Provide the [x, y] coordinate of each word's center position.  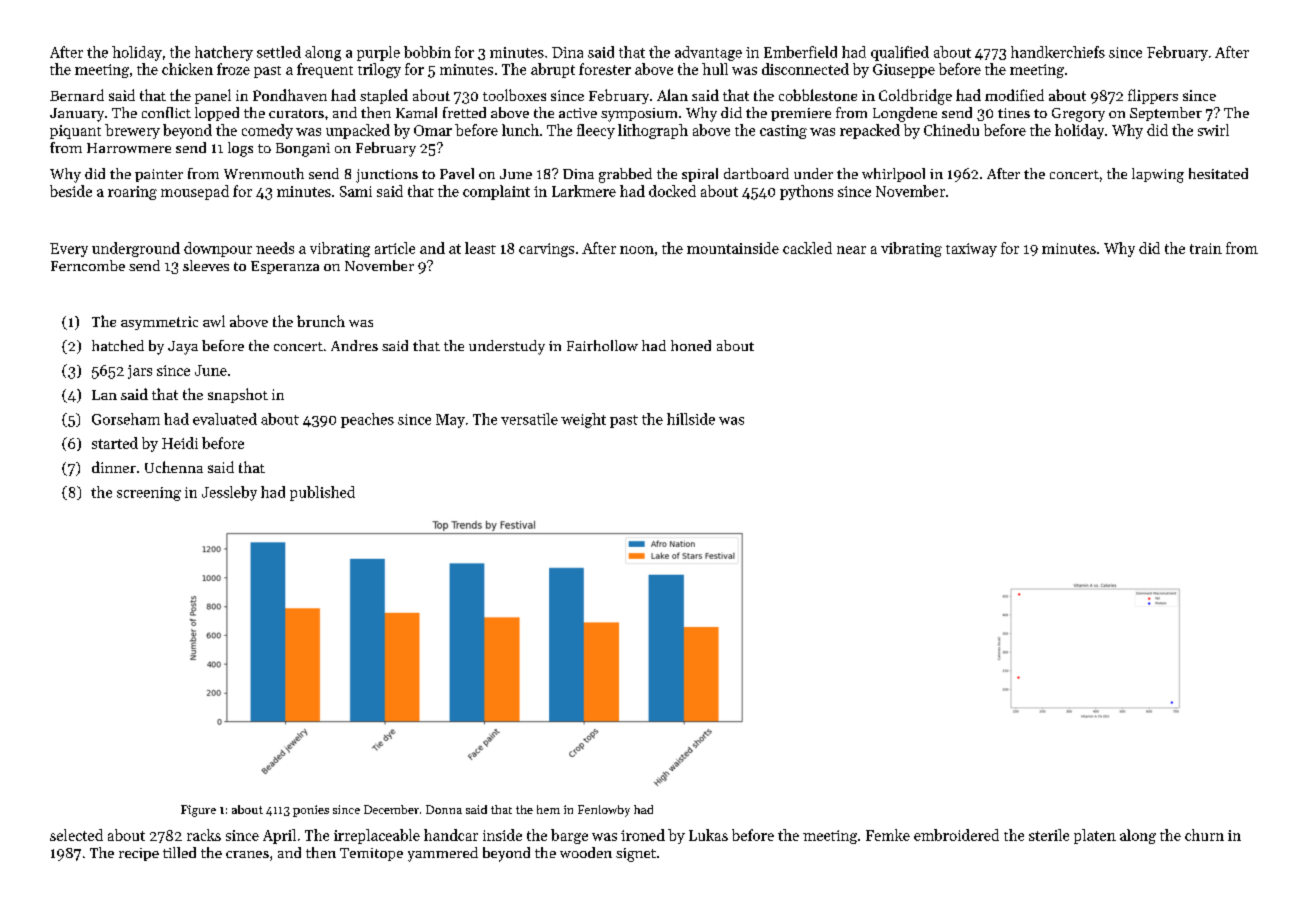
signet [636, 855]
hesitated [1218, 173]
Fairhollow [602, 345]
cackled [807, 248]
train [1206, 248]
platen [1095, 836]
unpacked [358, 131]
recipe [139, 854]
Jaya [183, 348]
